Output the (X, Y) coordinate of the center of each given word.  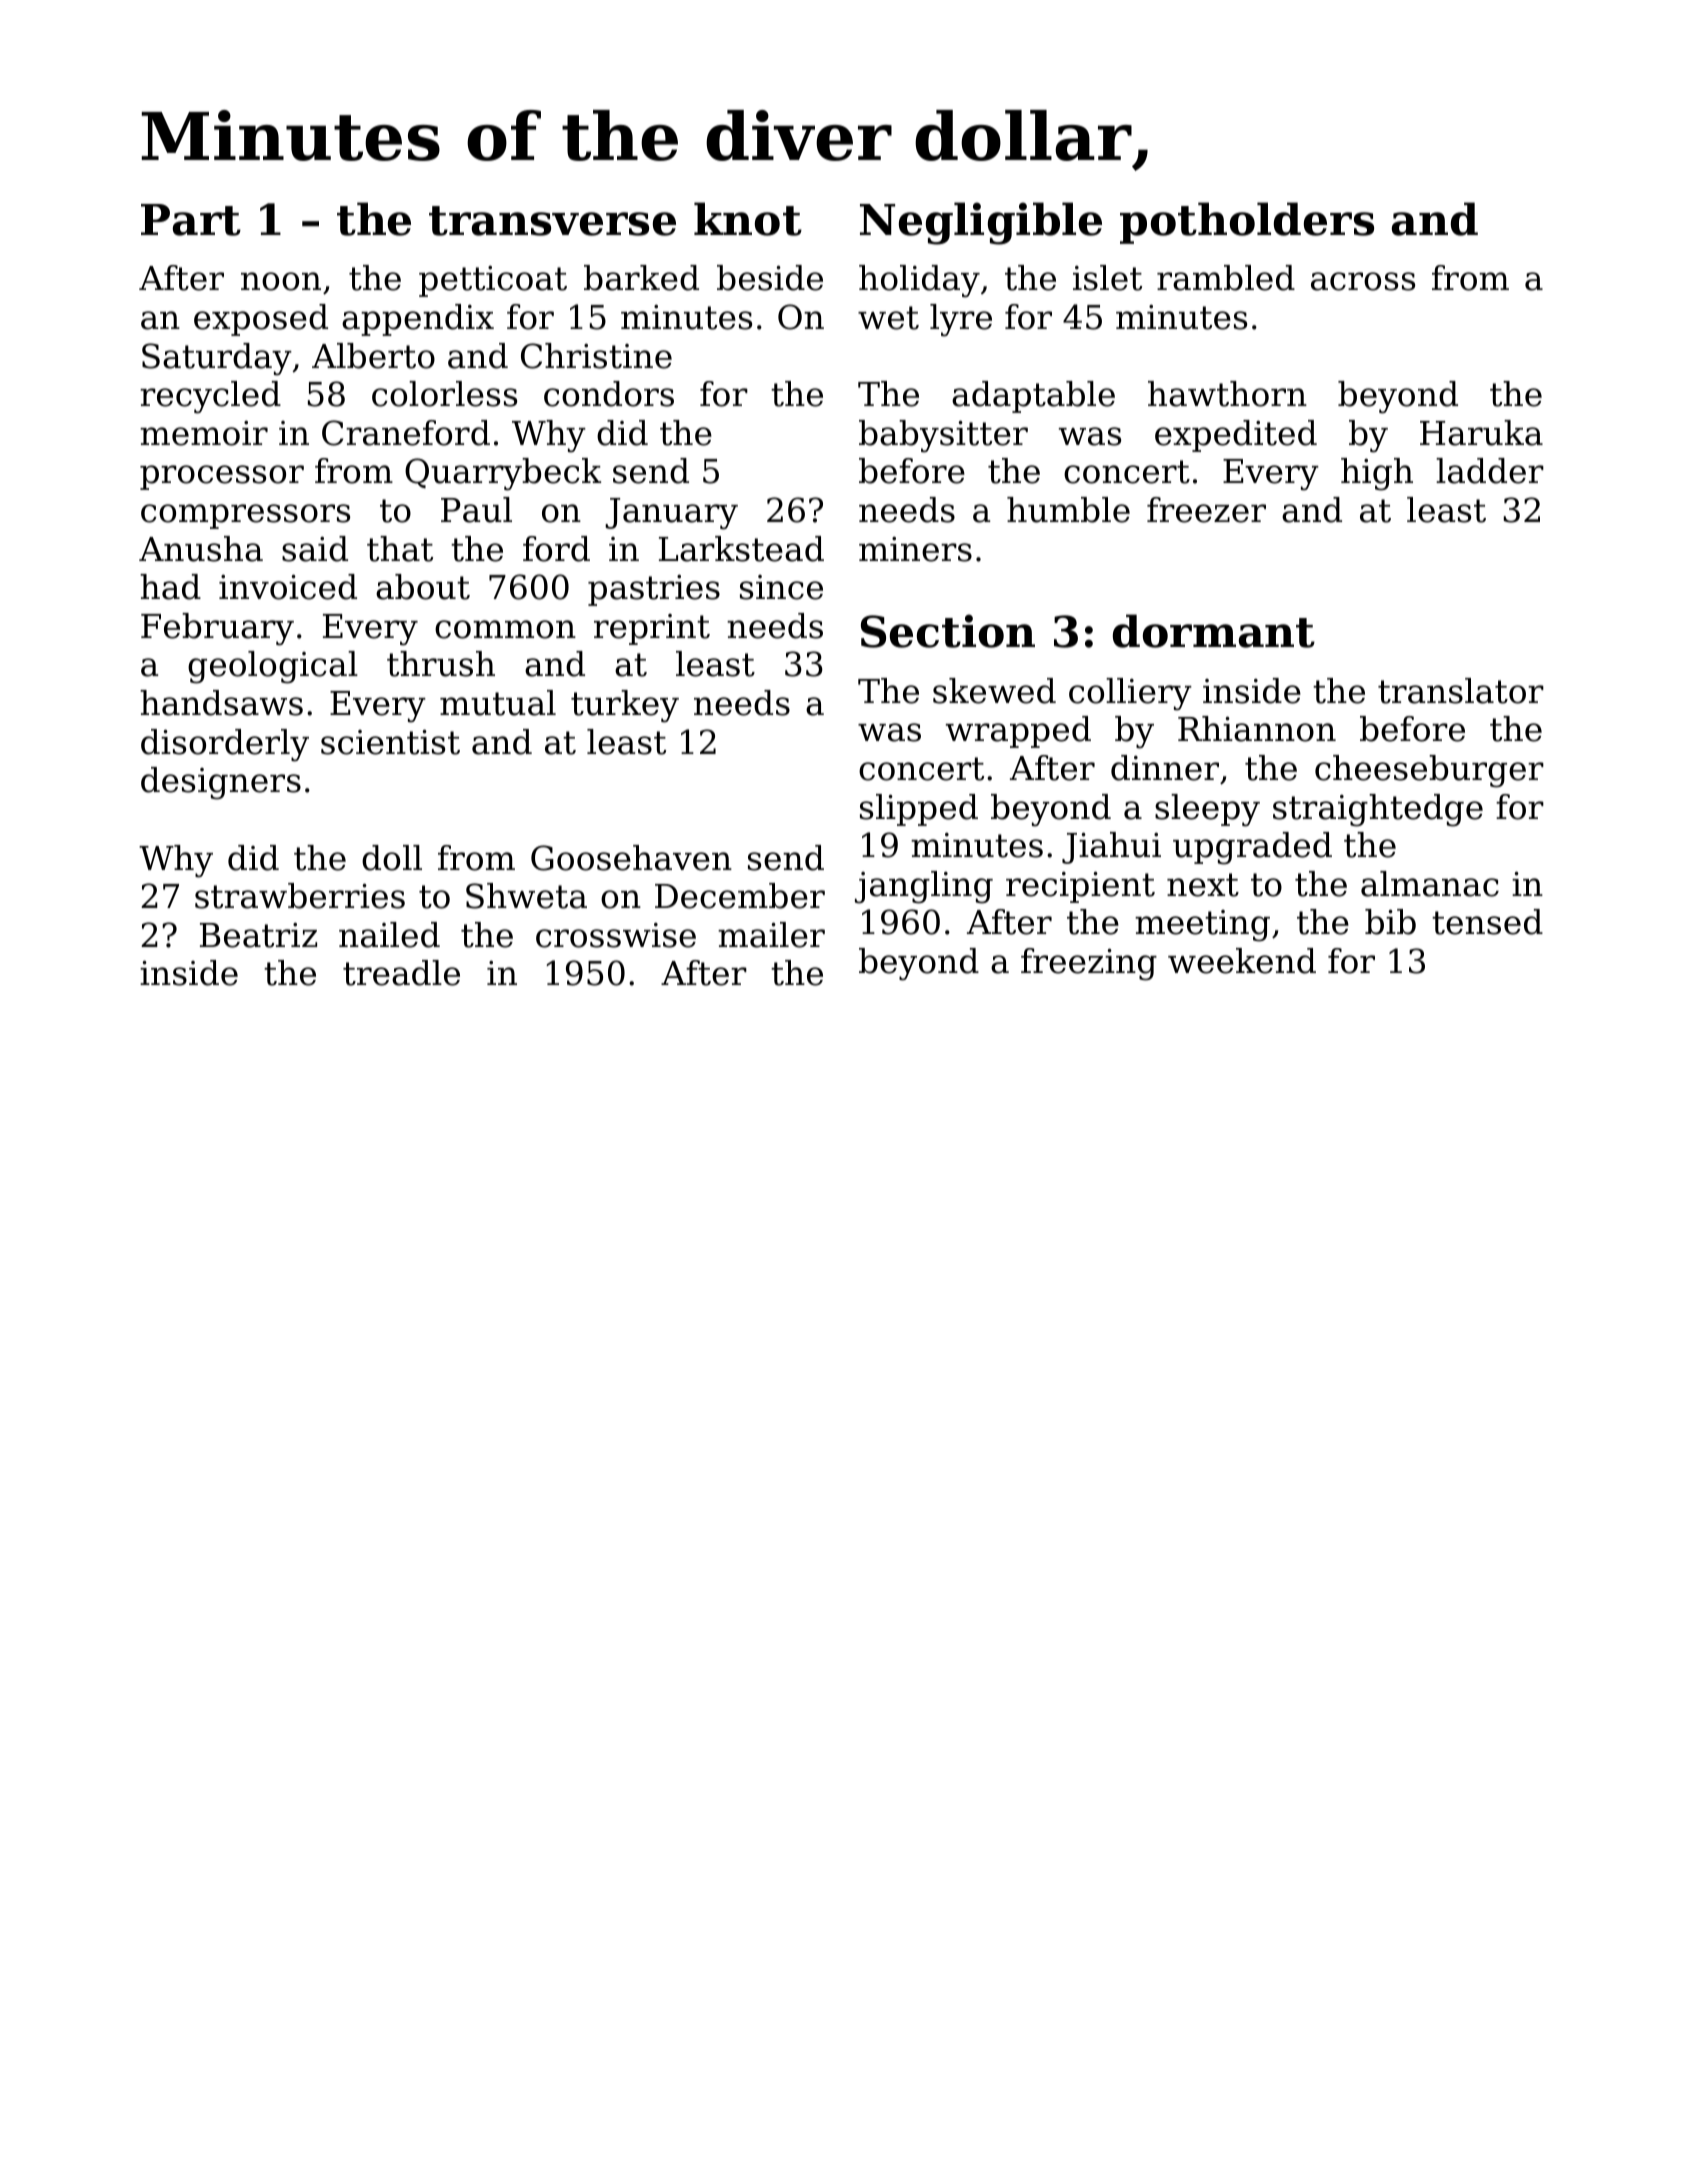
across (1363, 281)
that (400, 549)
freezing (1089, 964)
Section (948, 631)
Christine (596, 356)
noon (281, 281)
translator (1461, 691)
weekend (1242, 961)
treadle (401, 973)
